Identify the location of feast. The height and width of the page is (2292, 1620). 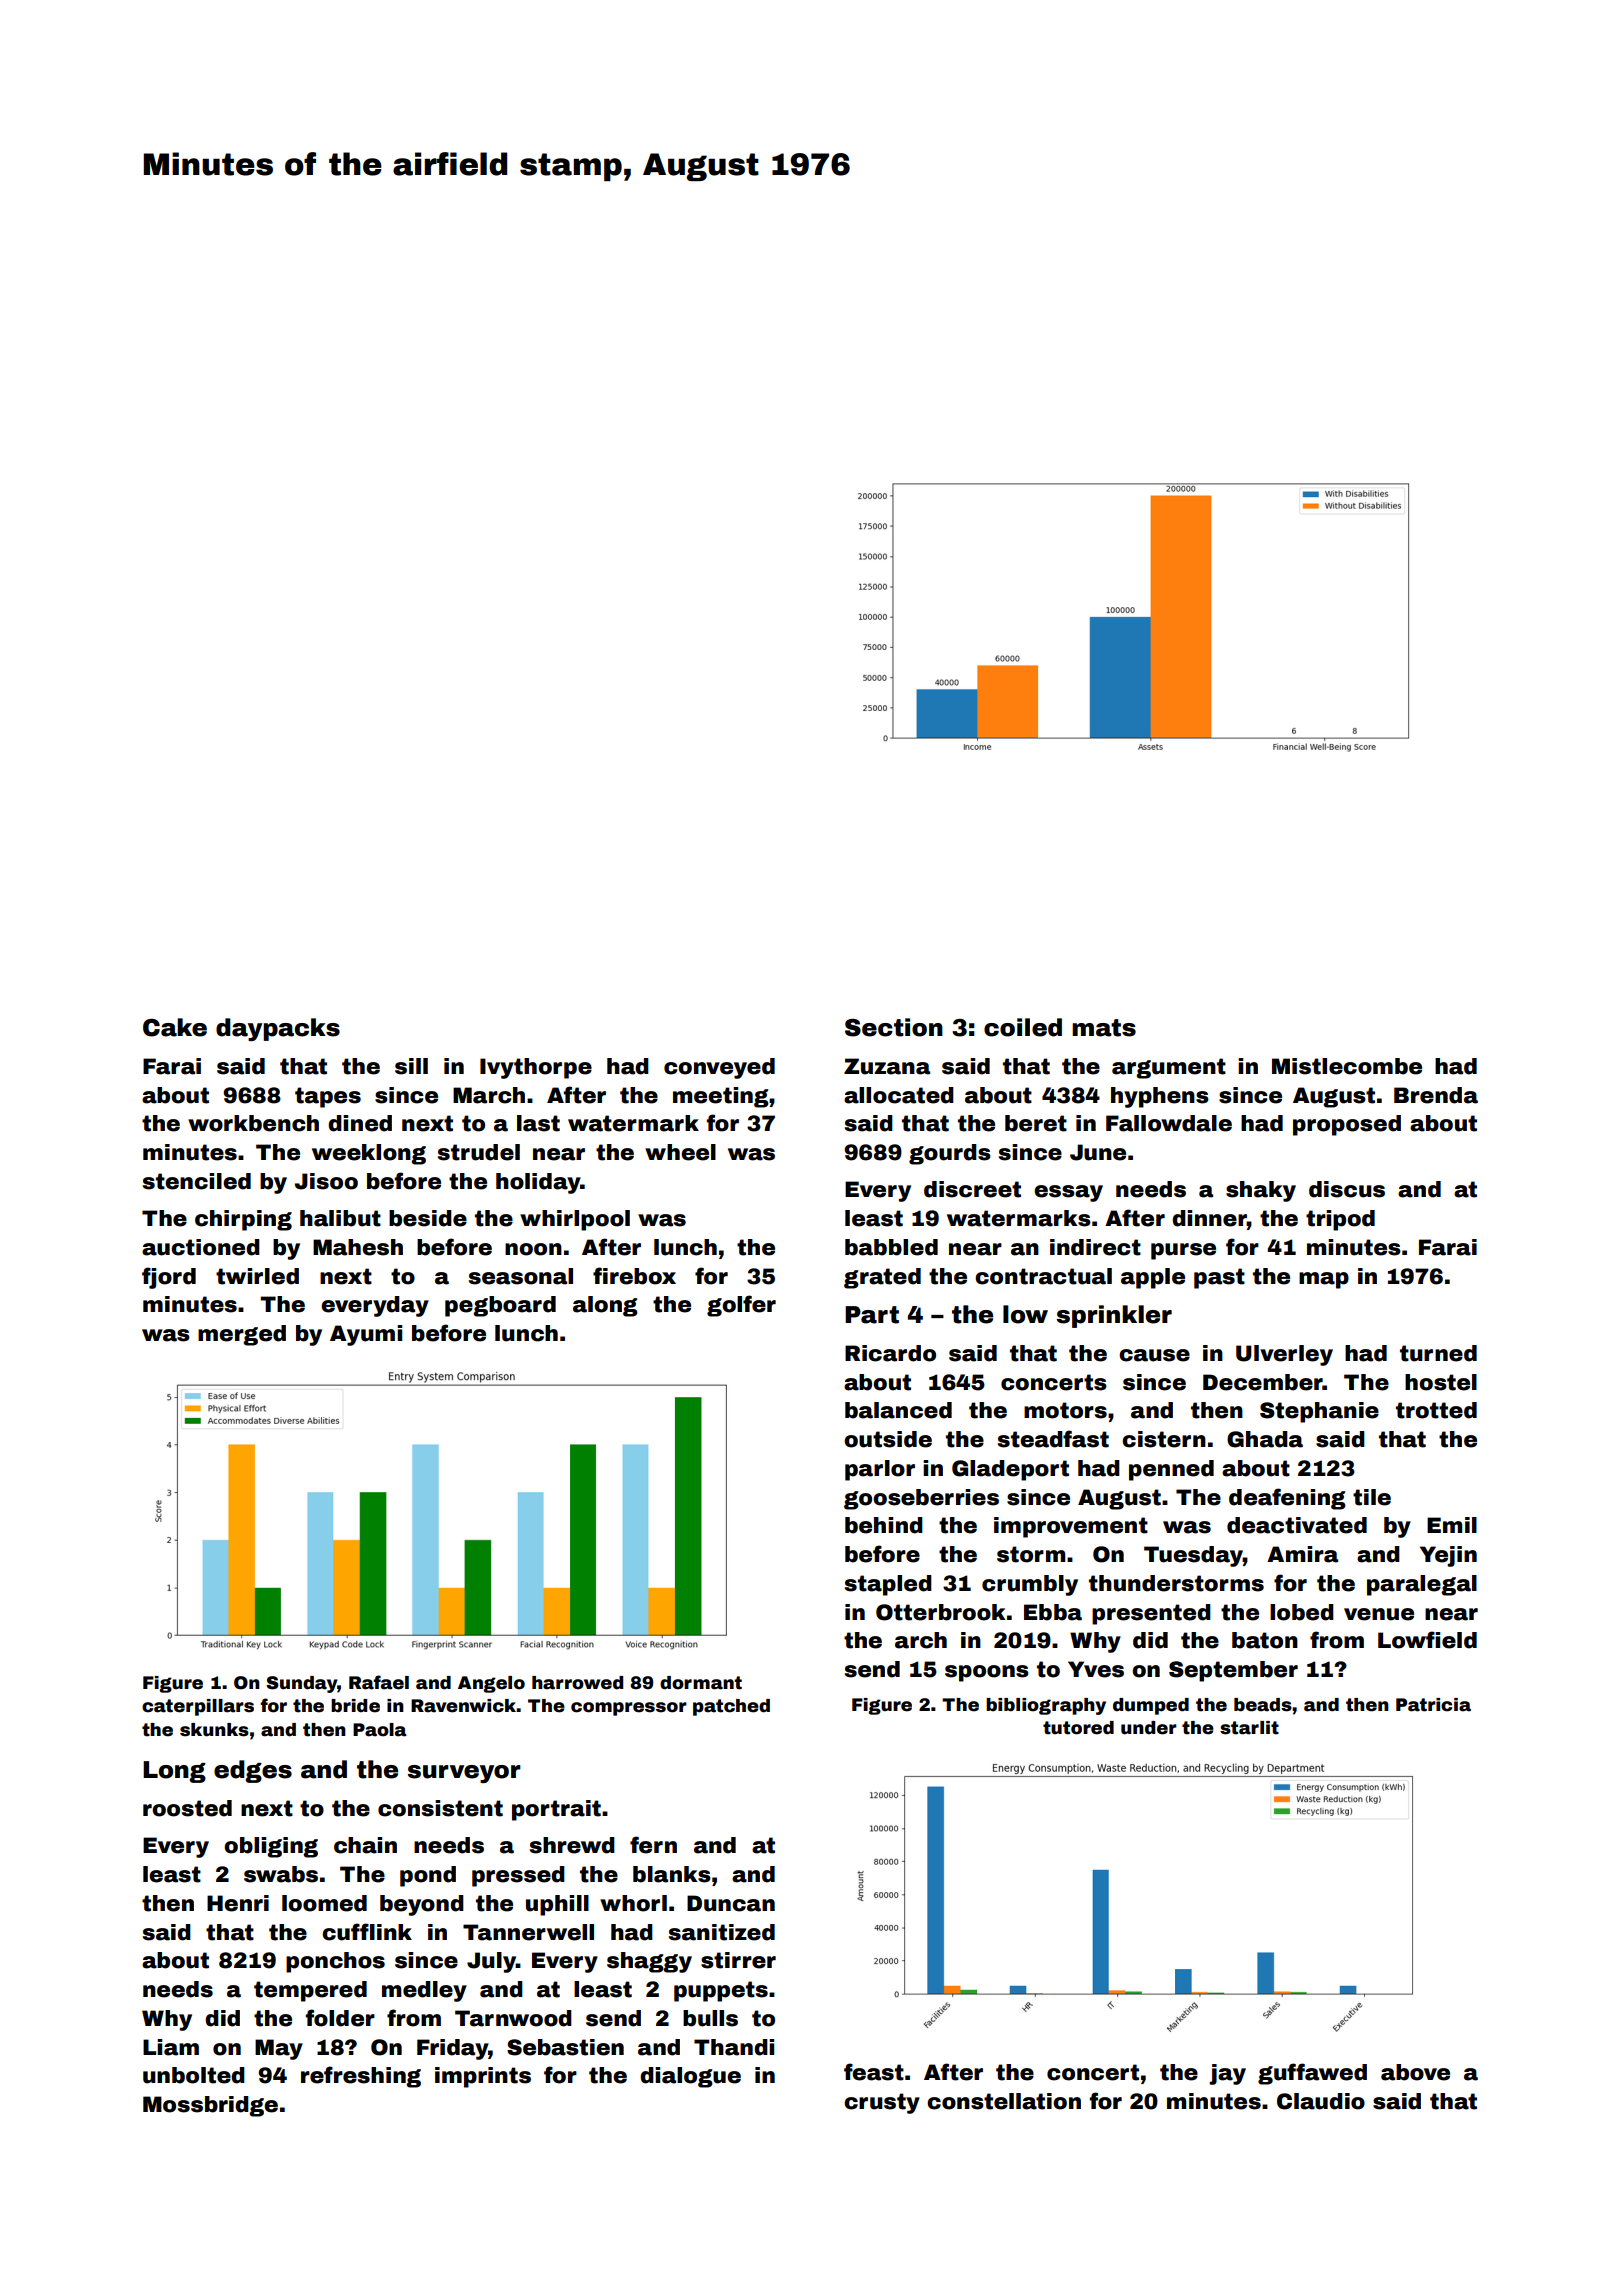
(874, 2072).
